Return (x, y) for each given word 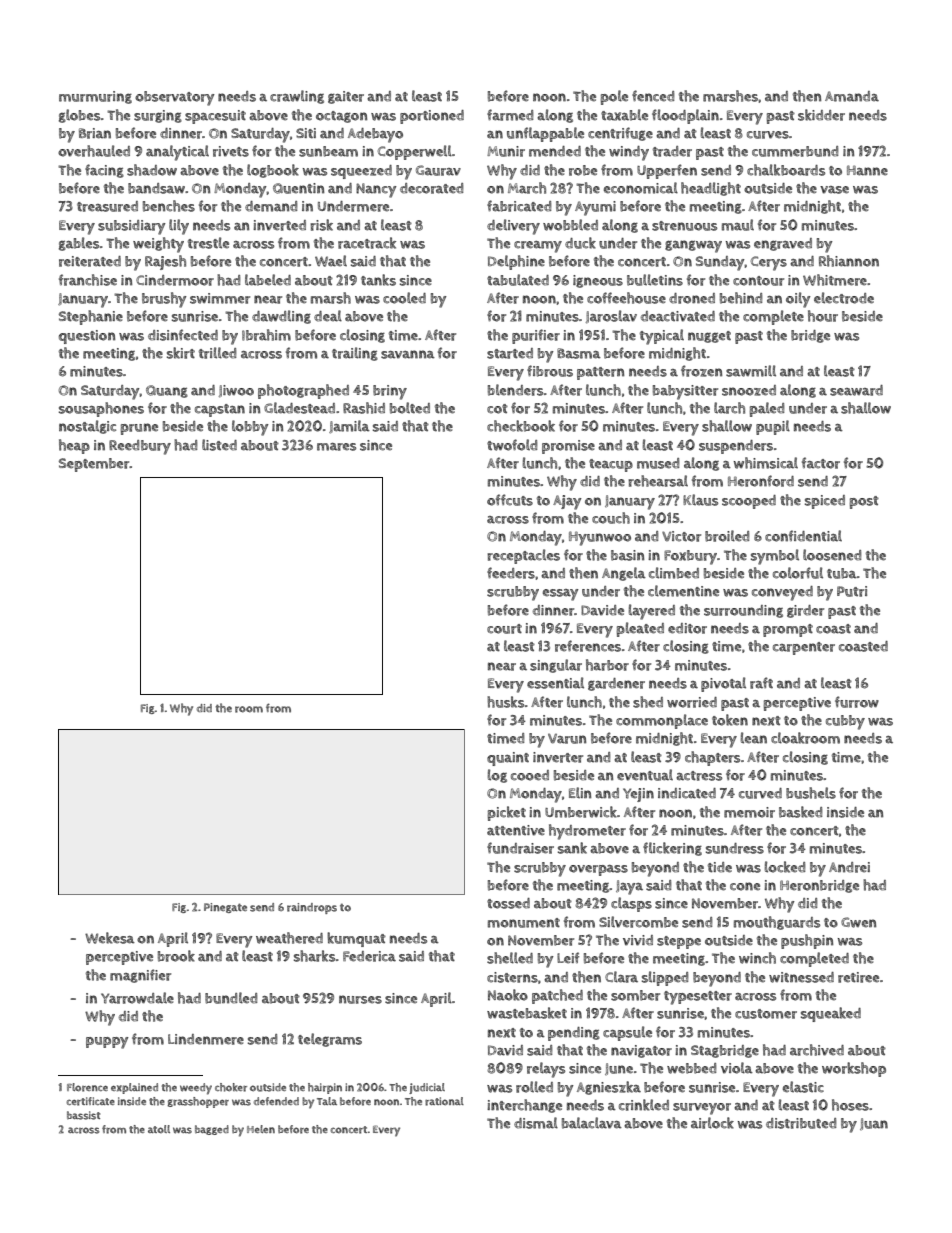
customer (766, 1014)
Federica (369, 956)
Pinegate (225, 908)
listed (219, 445)
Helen (261, 1129)
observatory (175, 98)
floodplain (685, 116)
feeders (511, 573)
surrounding (743, 611)
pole (614, 97)
